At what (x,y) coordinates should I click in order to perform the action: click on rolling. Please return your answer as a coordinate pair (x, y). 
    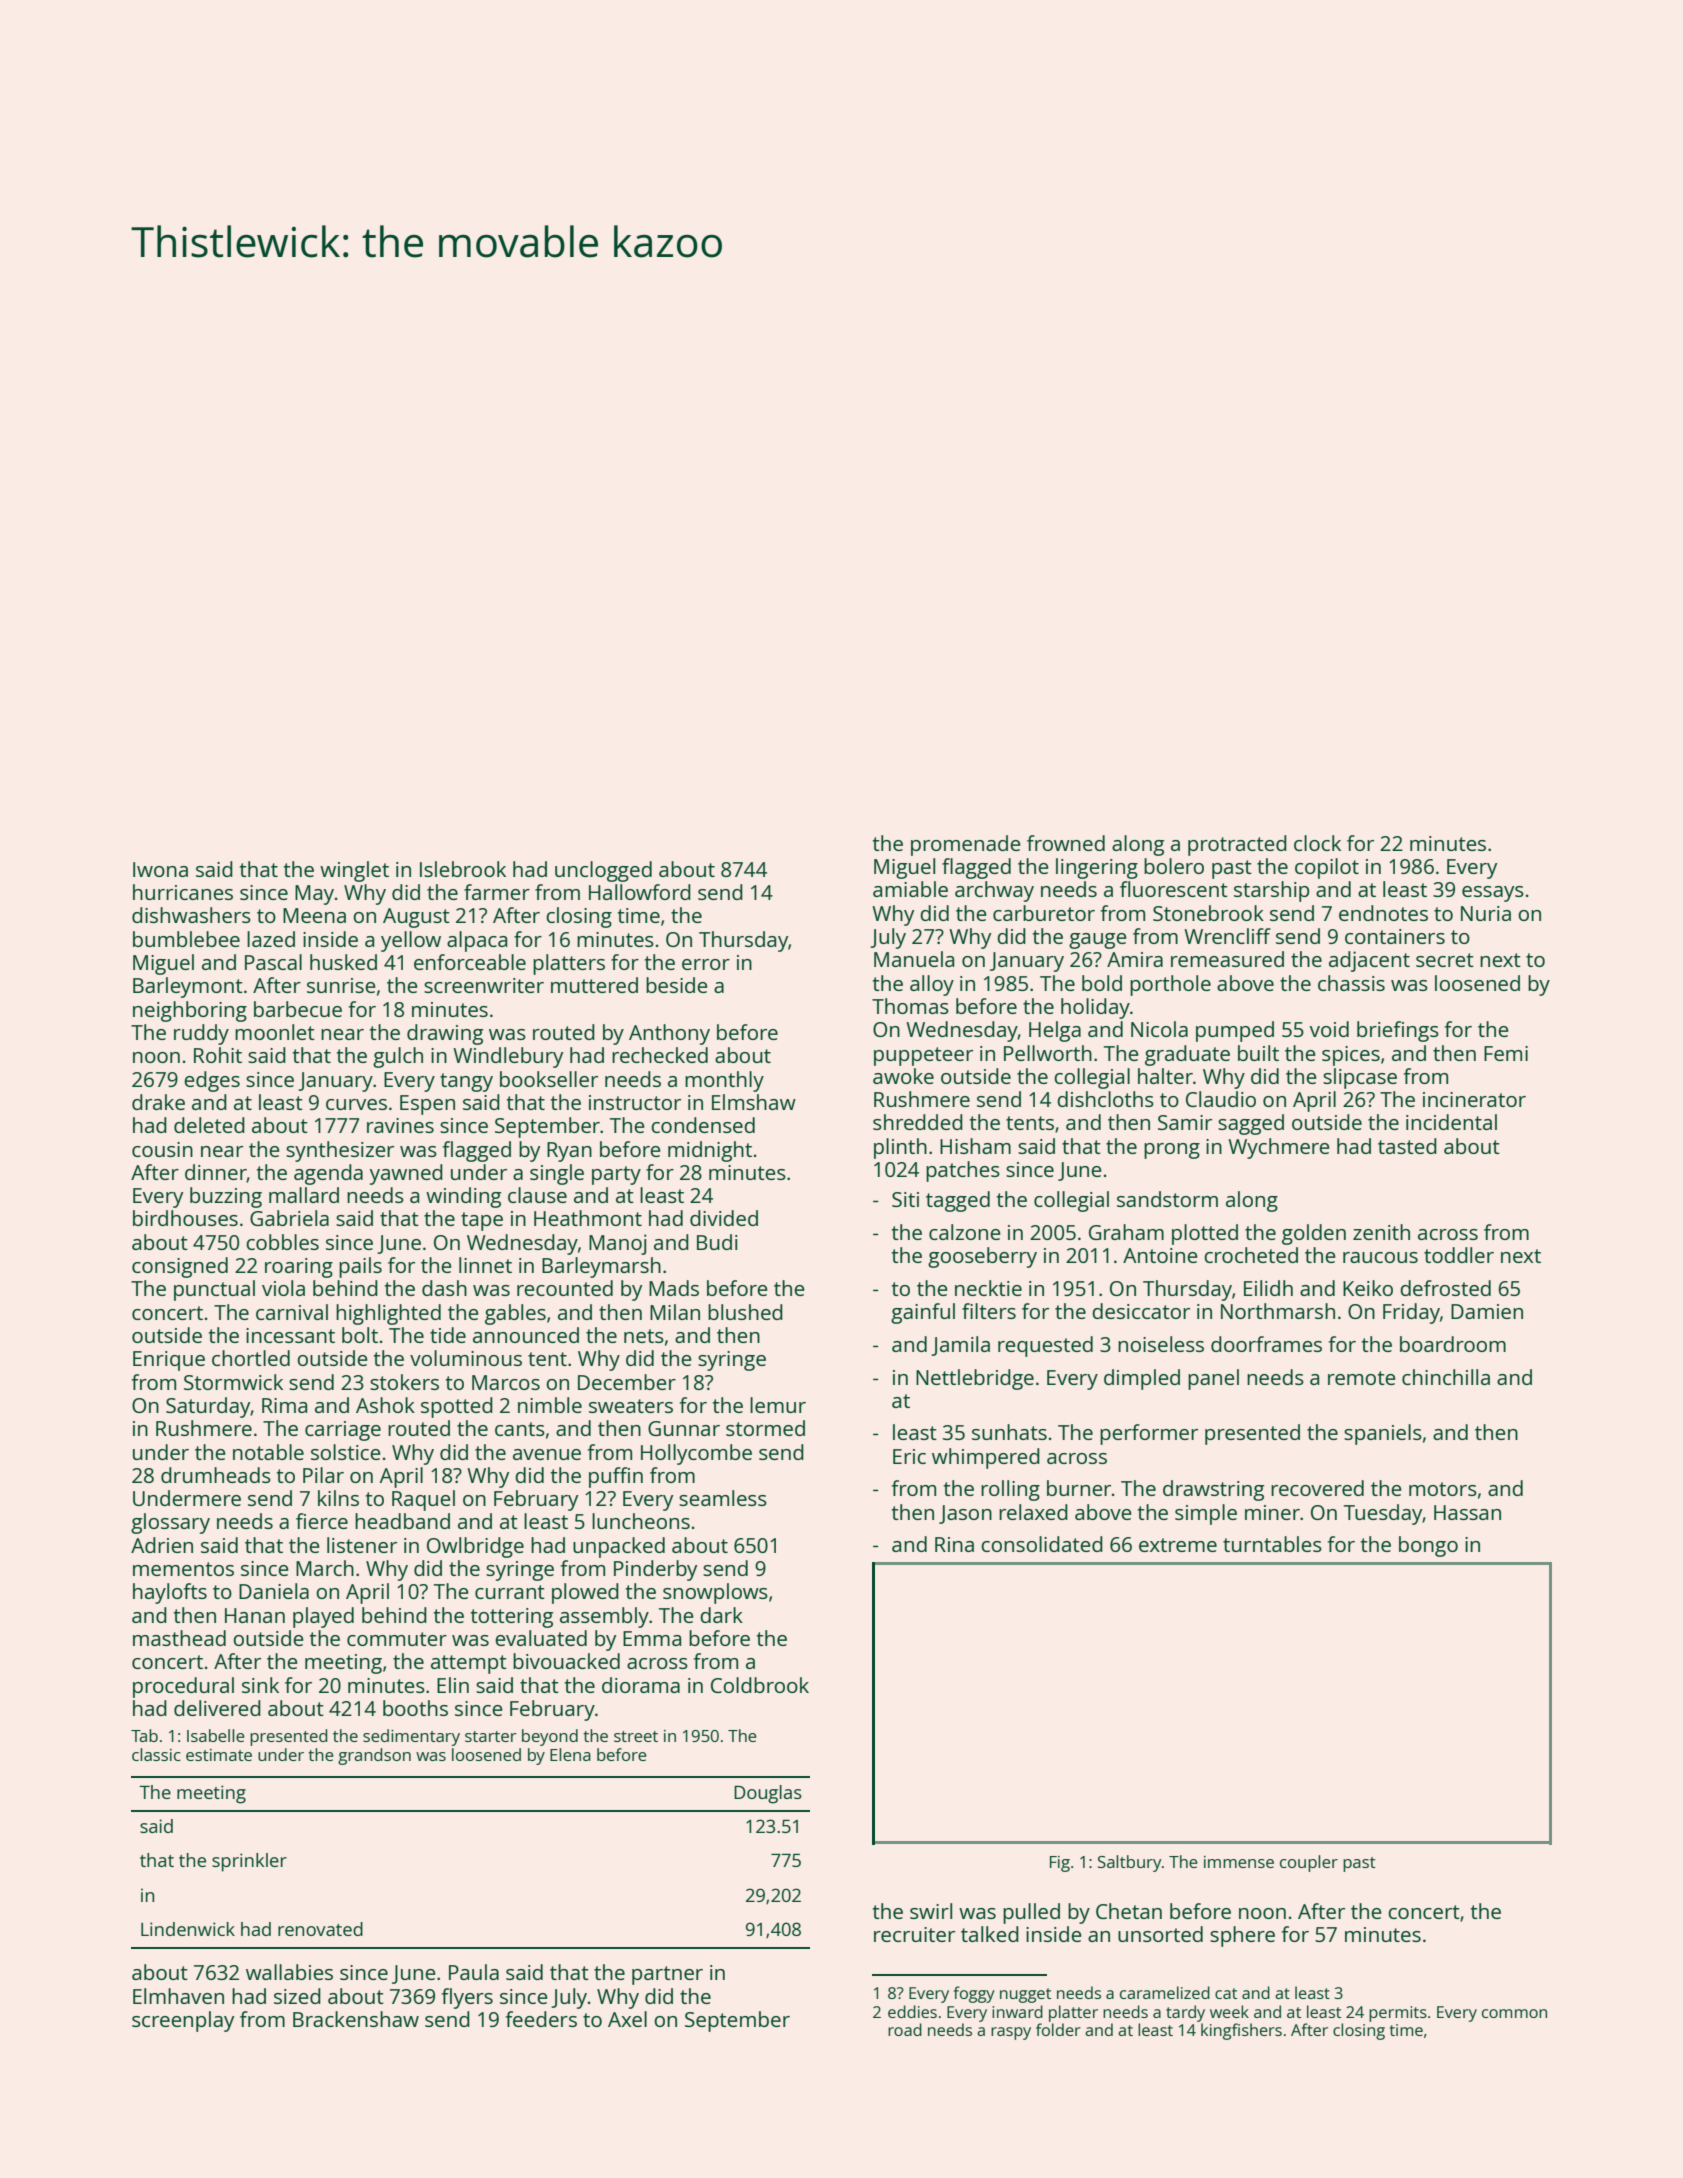
    Looking at the image, I should click on (1010, 1490).
